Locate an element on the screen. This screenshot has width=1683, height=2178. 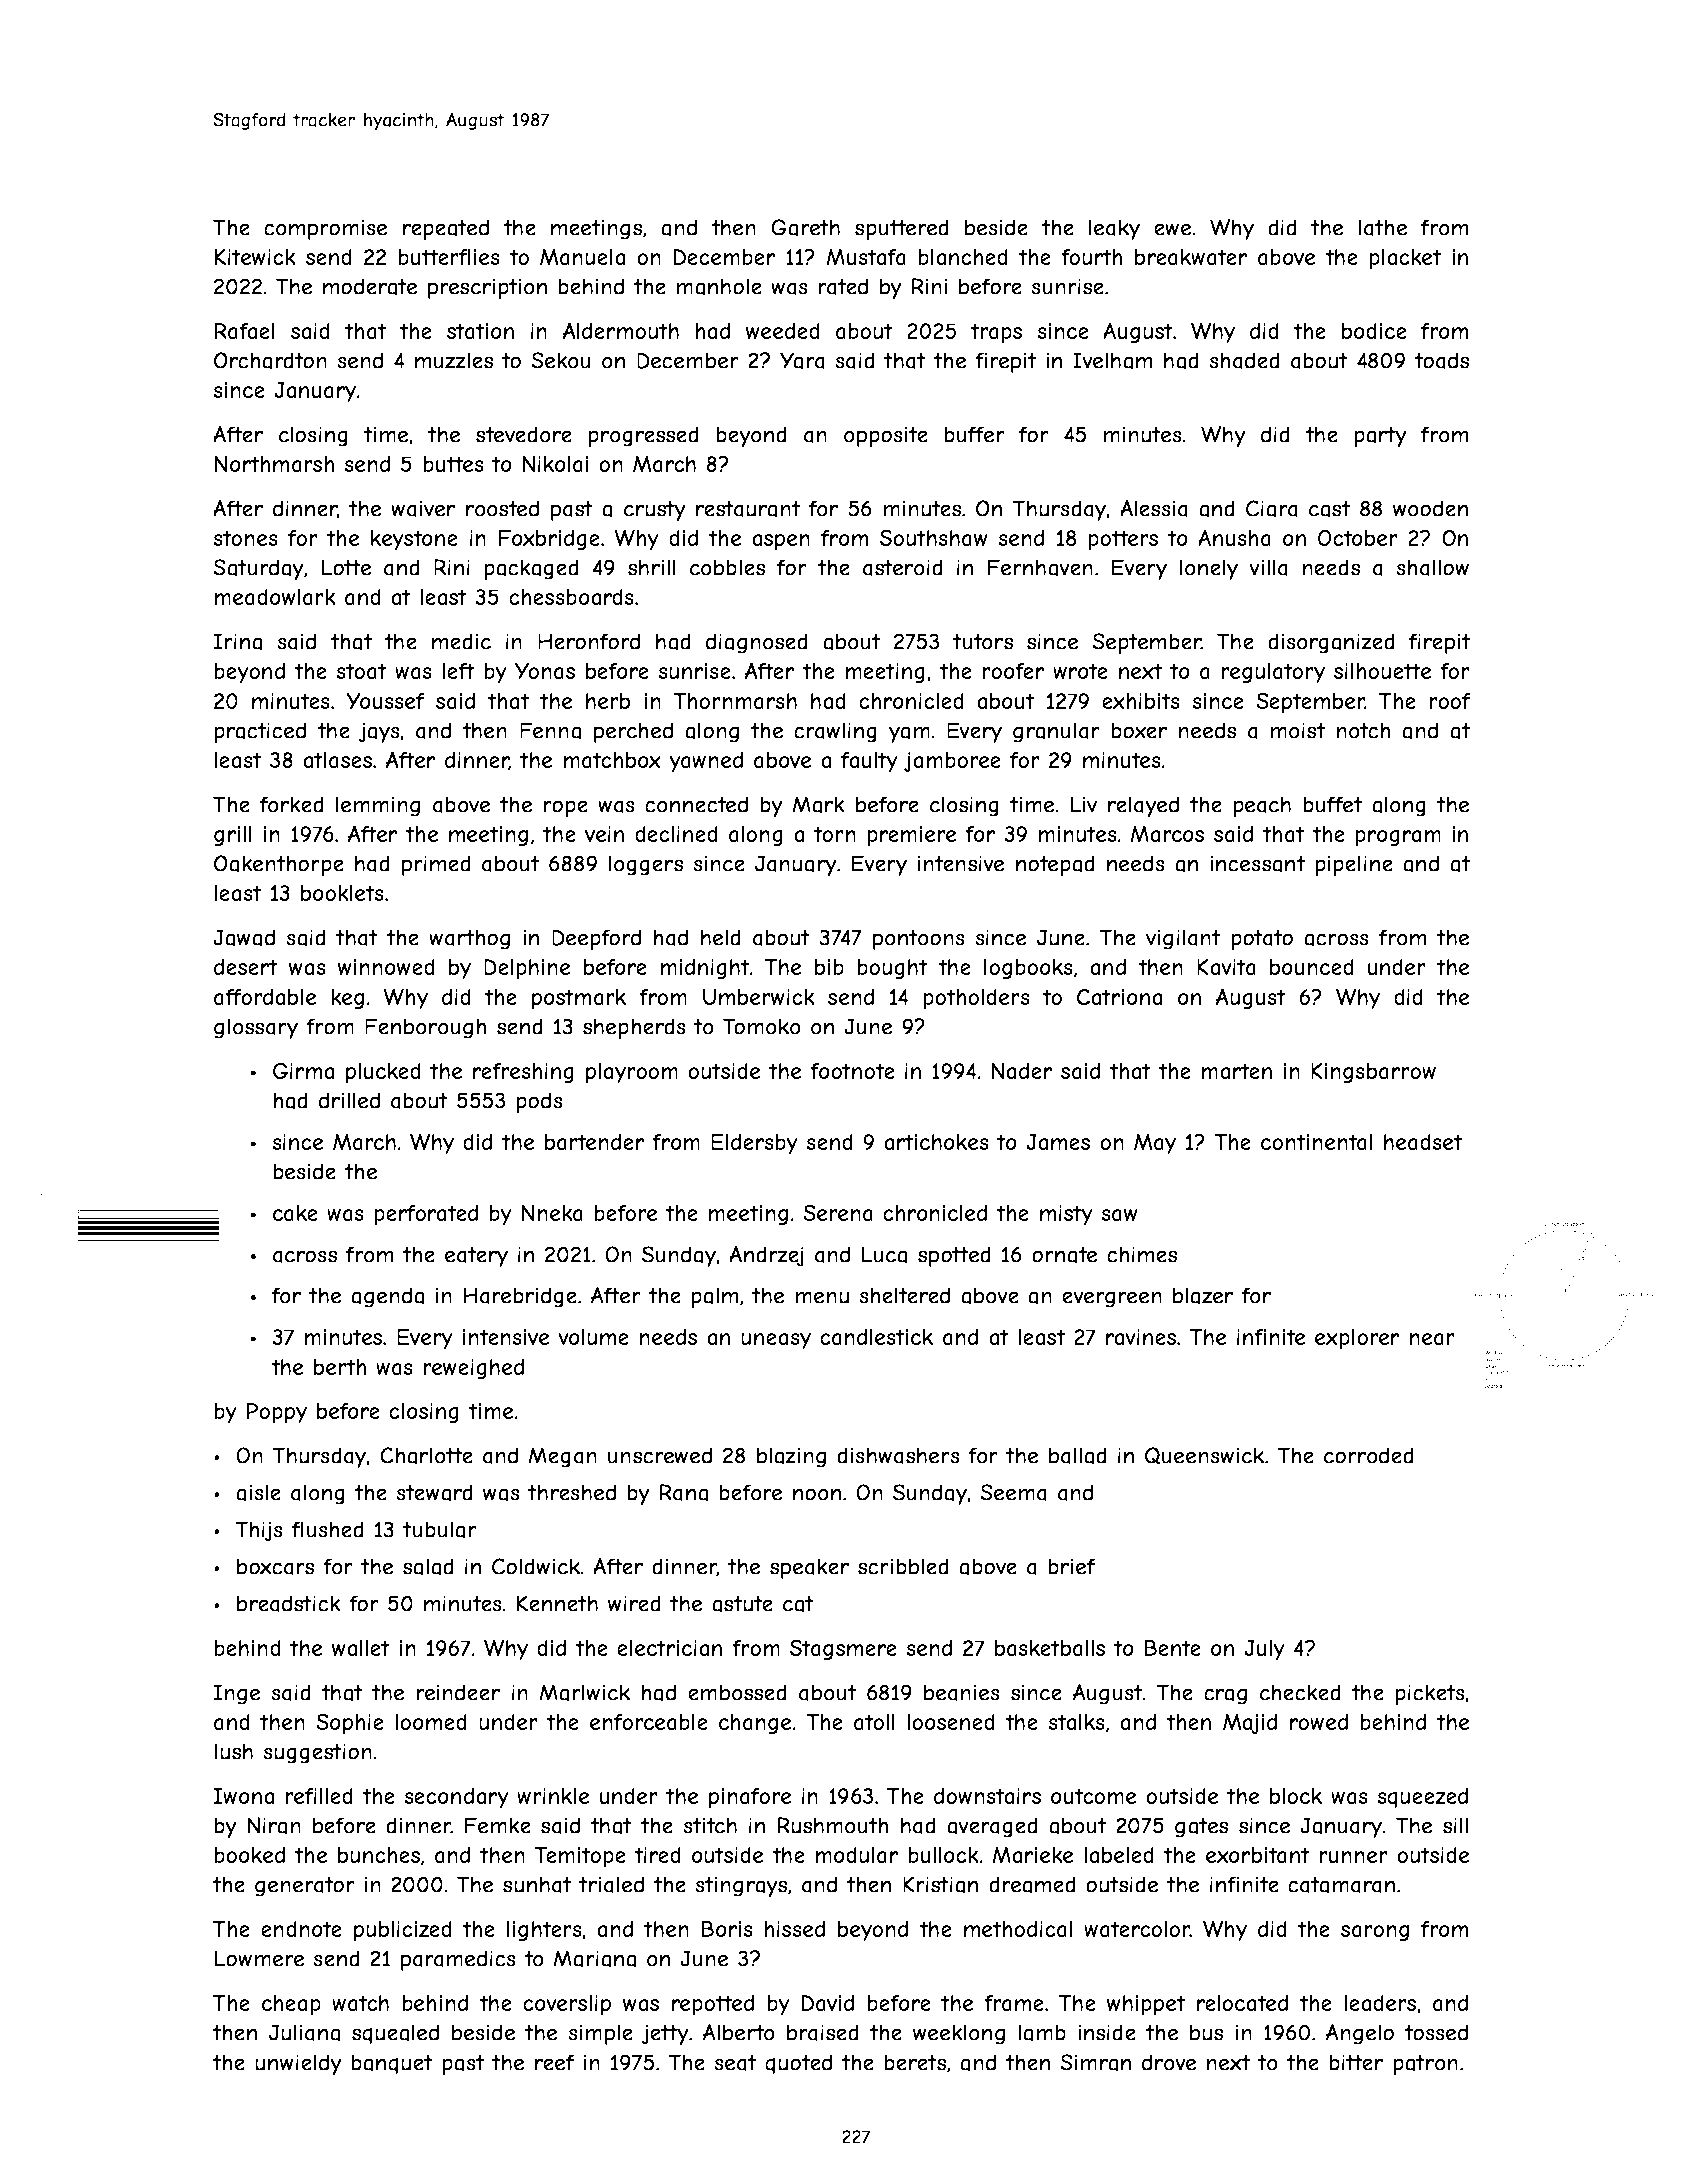
aisle is located at coordinates (258, 1492).
